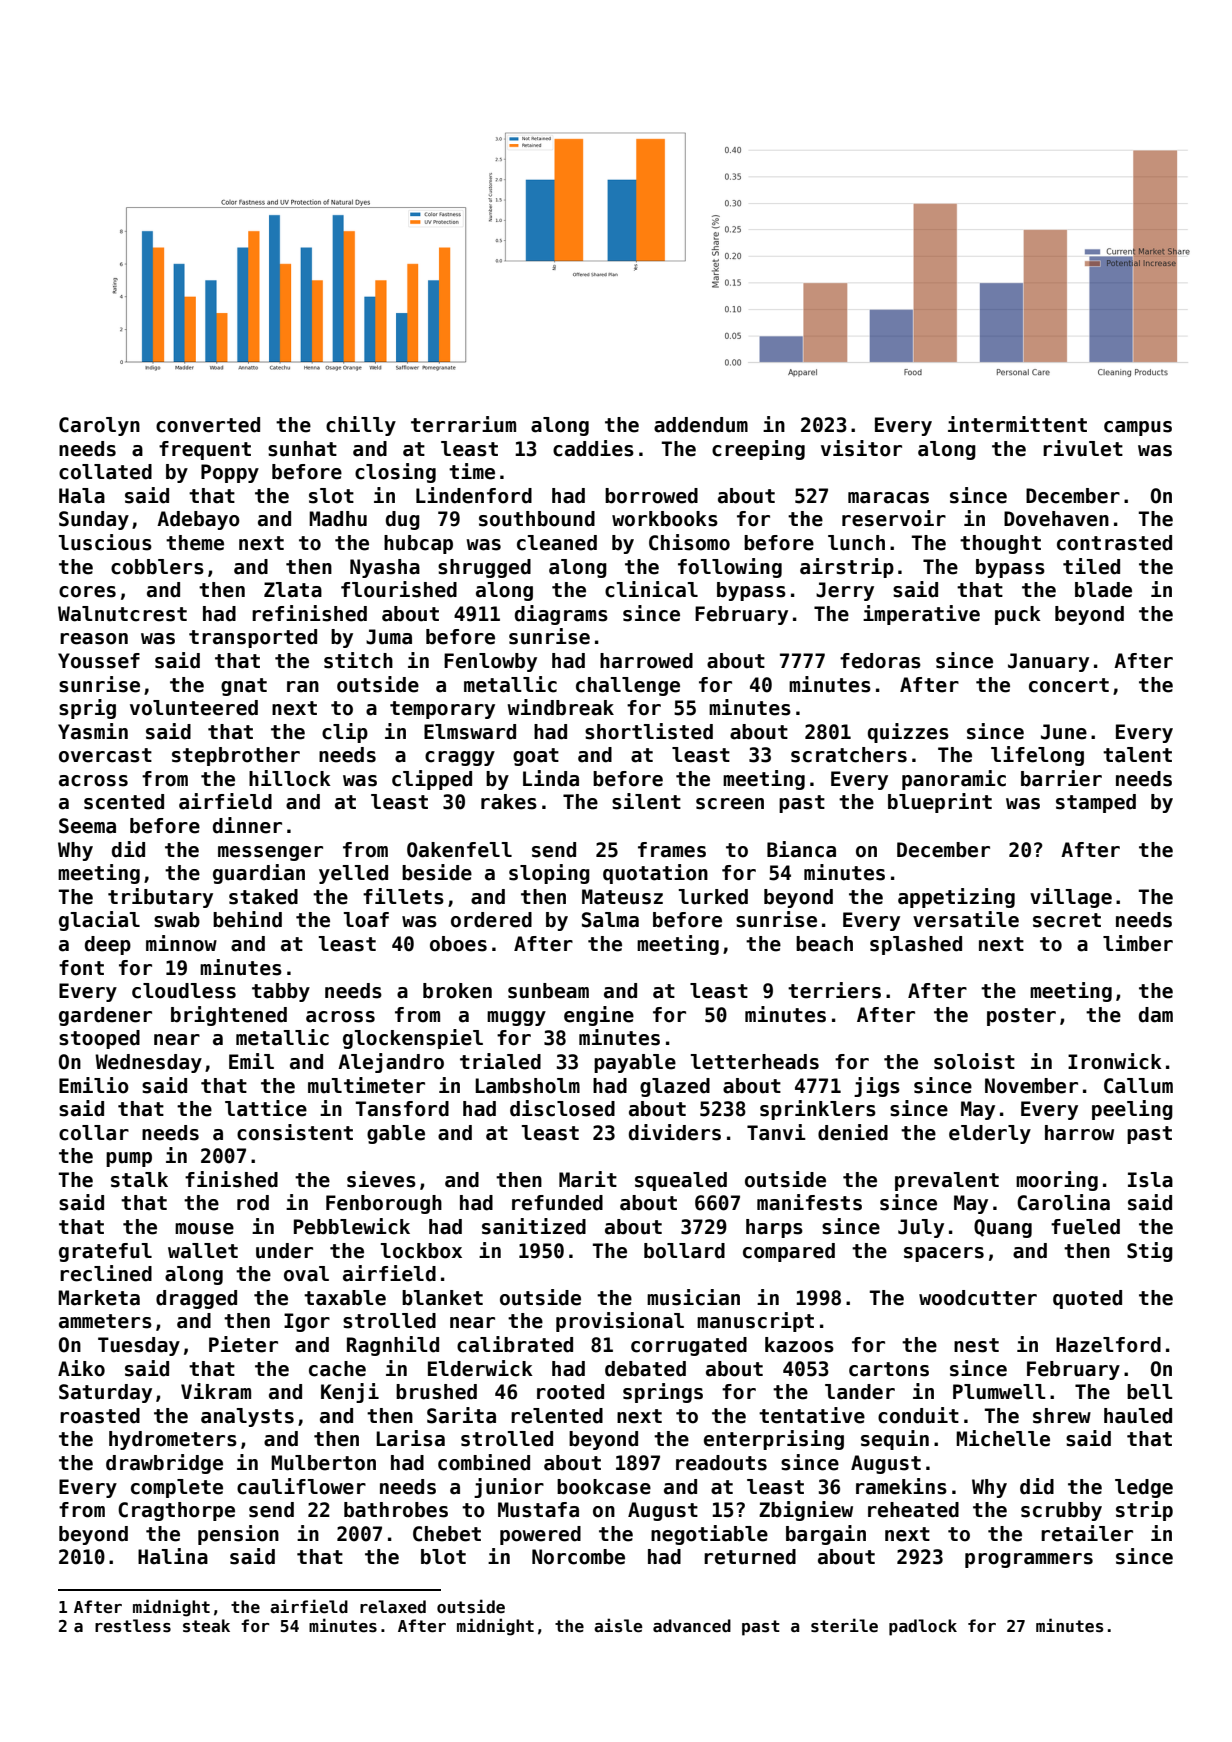 This screenshot has width=1232, height=1742. Describe the element at coordinates (1108, 1345) in the screenshot. I see `Hazelford` at that location.
